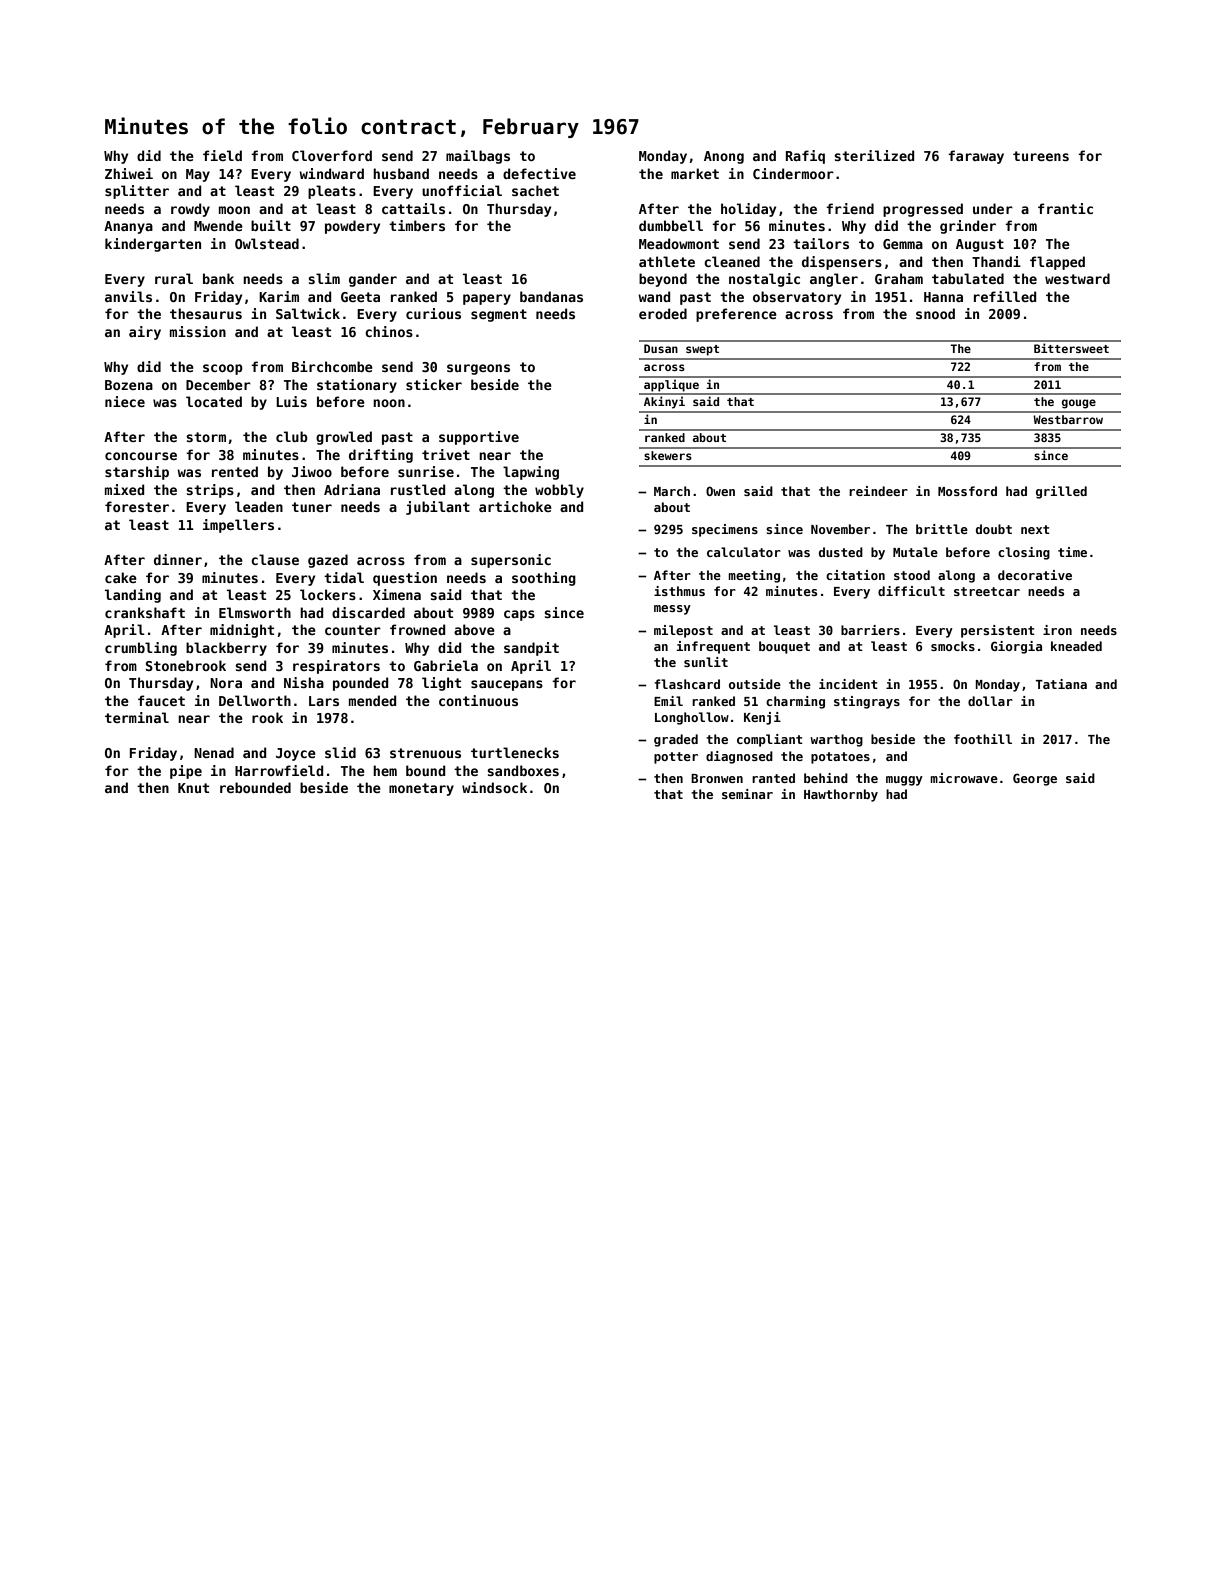 The width and height of the screenshot is (1225, 1585). Describe the element at coordinates (478, 157) in the screenshot. I see `mailbags` at that location.
